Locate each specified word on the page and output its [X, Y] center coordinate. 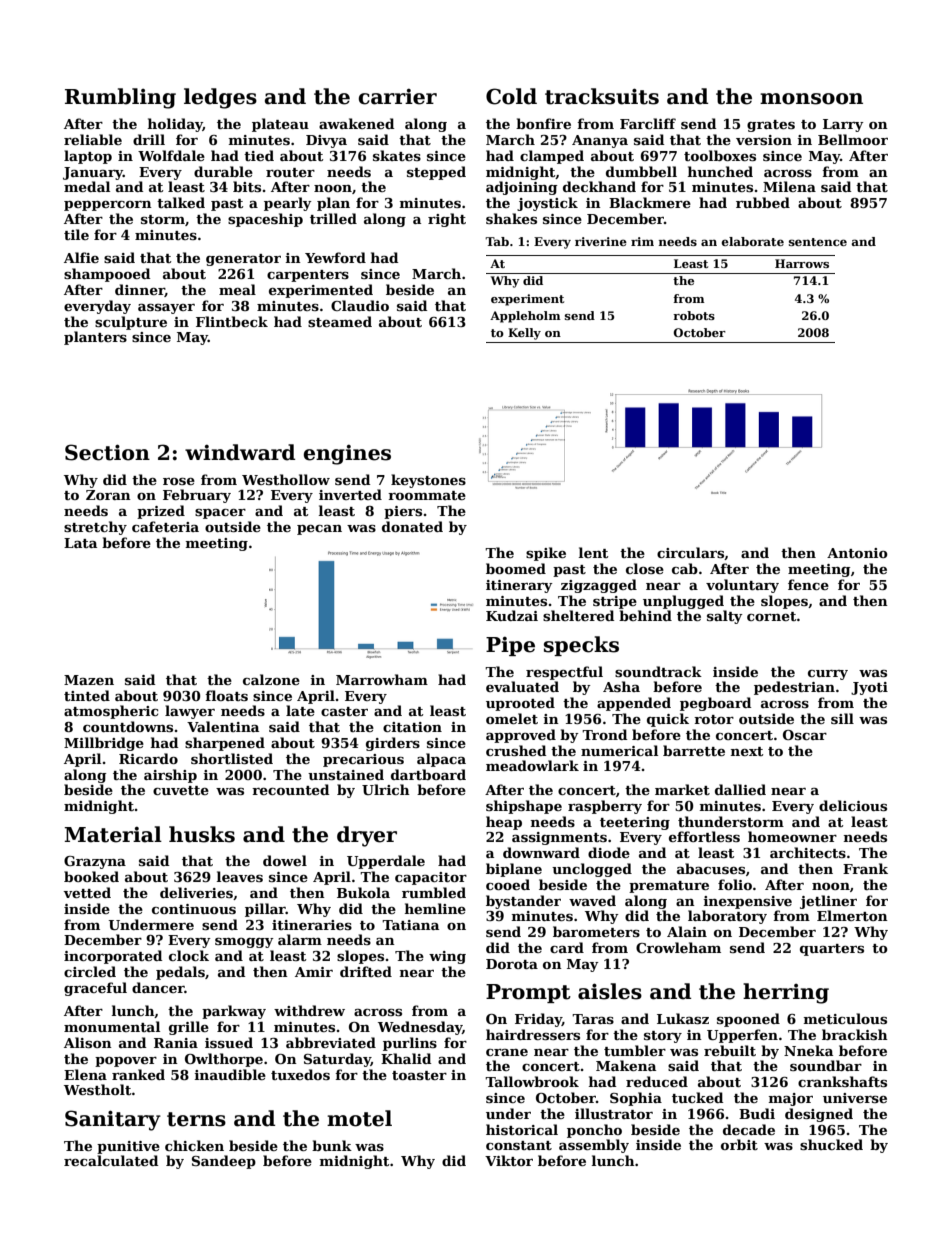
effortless [704, 836]
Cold [511, 96]
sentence [818, 242]
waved [592, 900]
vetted [87, 892]
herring [786, 993]
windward [240, 452]
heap [504, 823]
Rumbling [120, 98]
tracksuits [602, 96]
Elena [85, 1074]
